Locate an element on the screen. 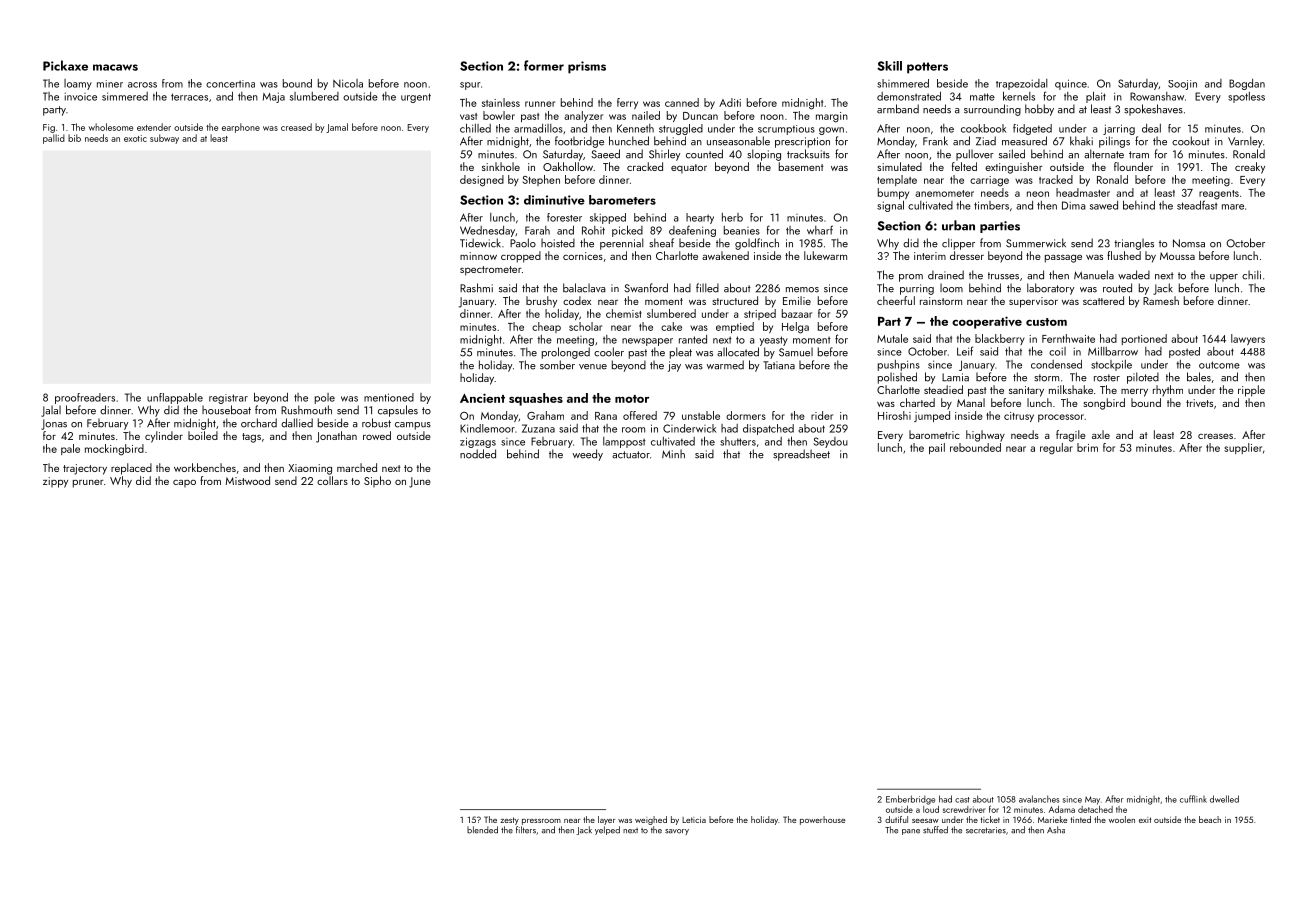 Image resolution: width=1308 pixels, height=924 pixels. ferry is located at coordinates (627, 103).
